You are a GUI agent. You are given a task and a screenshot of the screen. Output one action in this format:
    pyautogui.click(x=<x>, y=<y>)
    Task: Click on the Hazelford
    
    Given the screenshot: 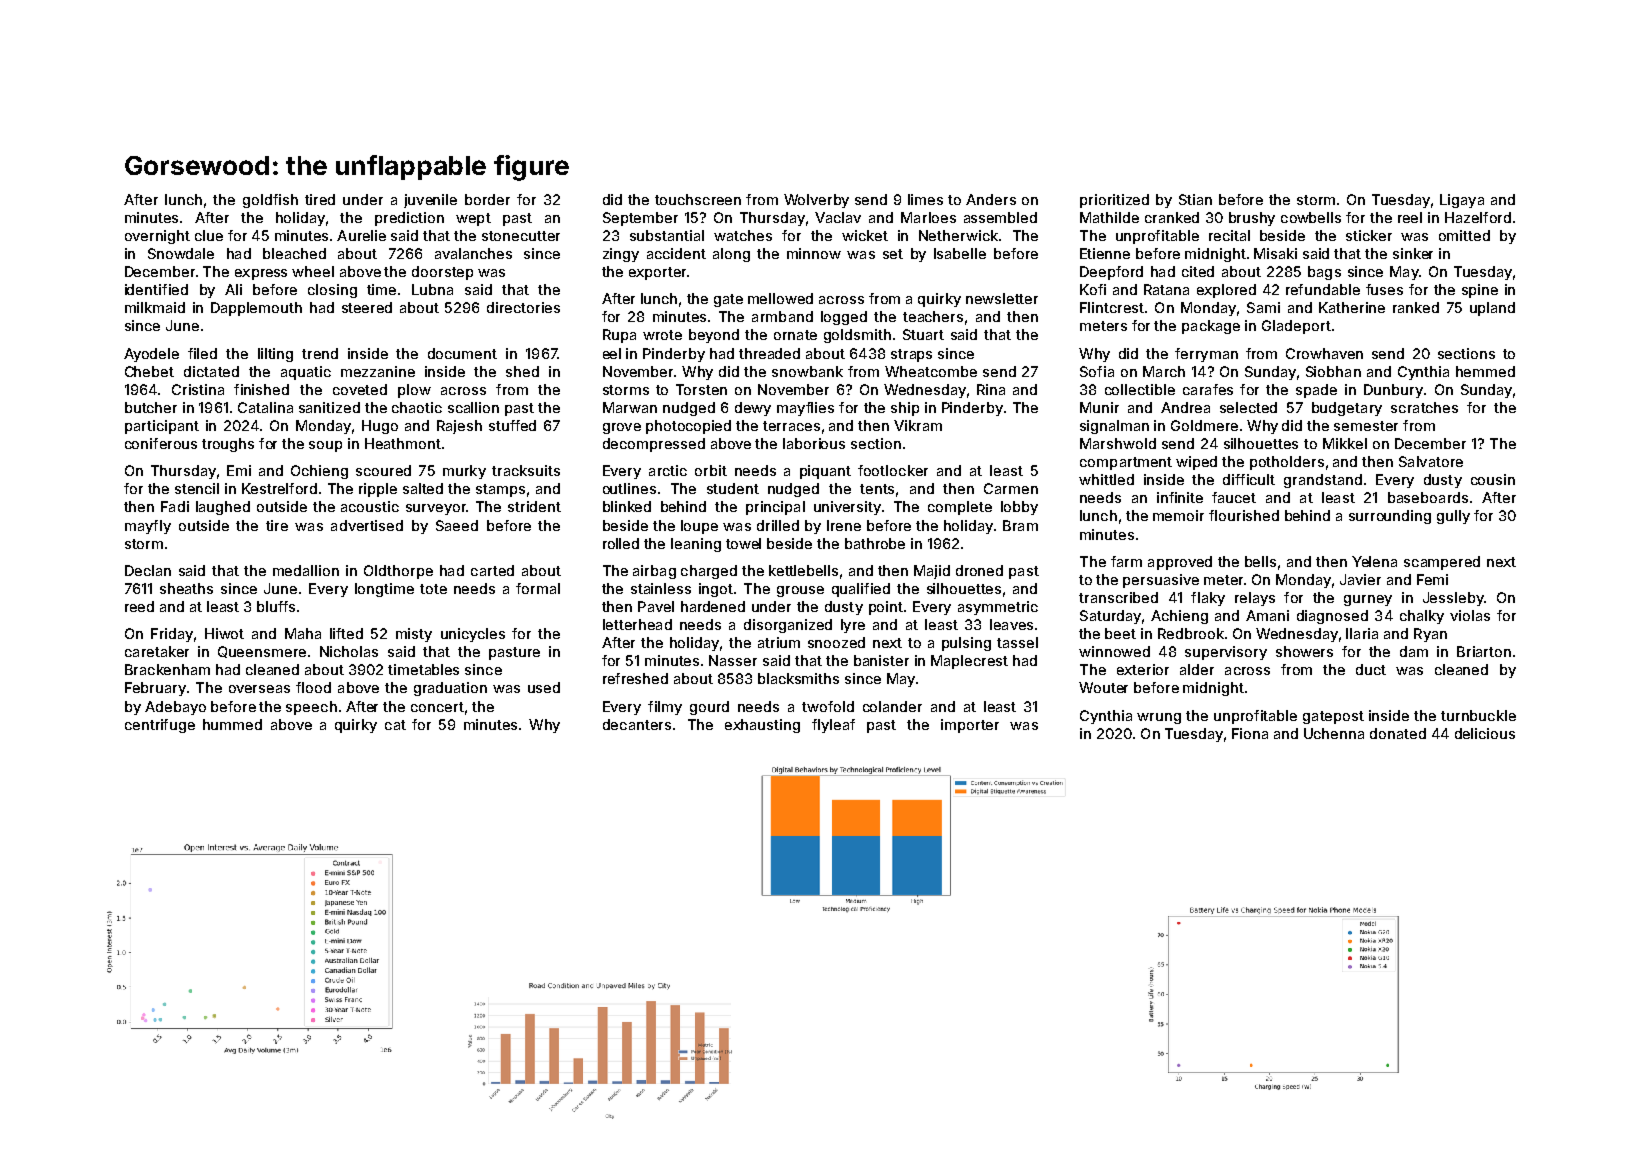 What is the action you would take?
    pyautogui.click(x=1478, y=217)
